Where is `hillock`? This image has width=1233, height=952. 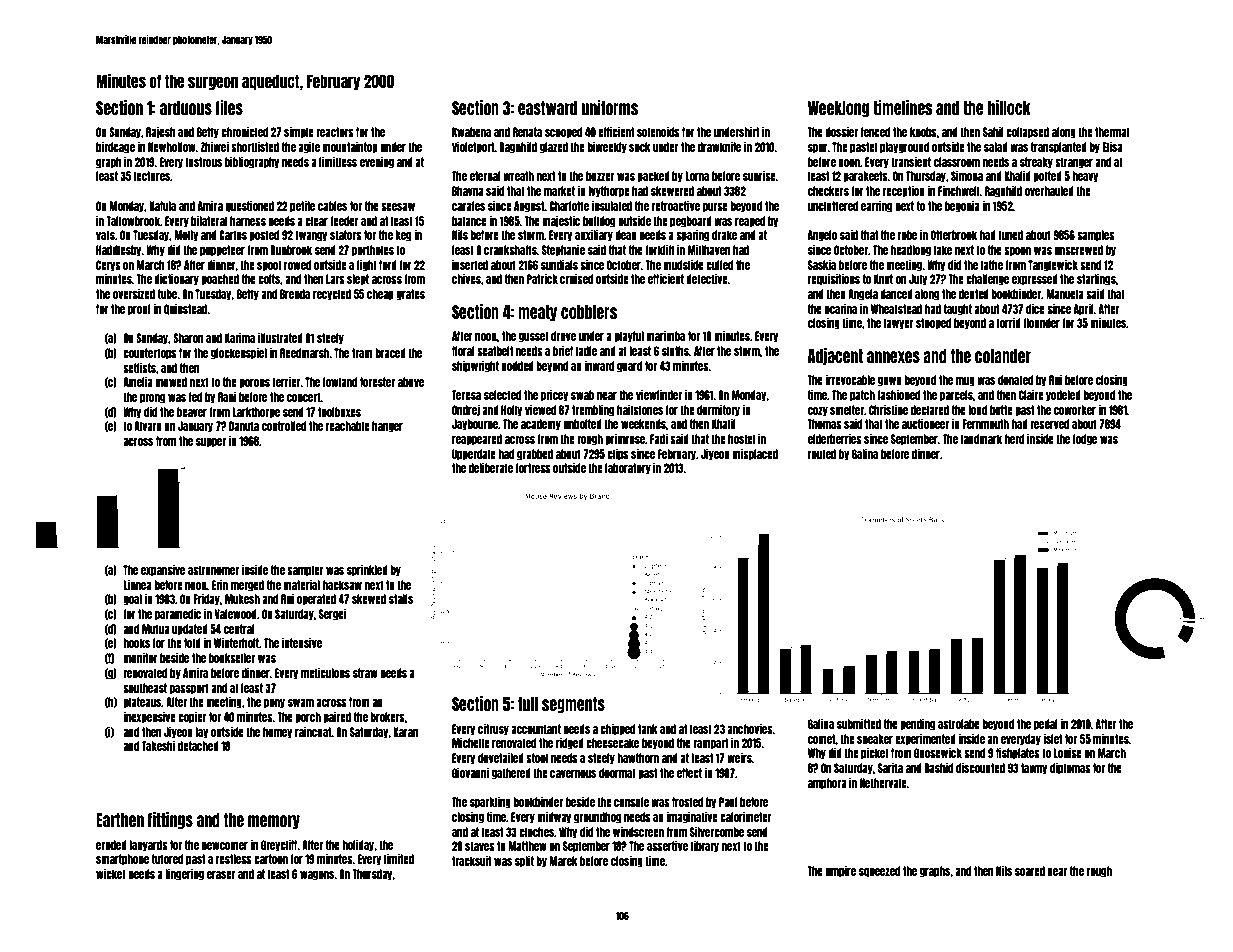 hillock is located at coordinates (1009, 107).
